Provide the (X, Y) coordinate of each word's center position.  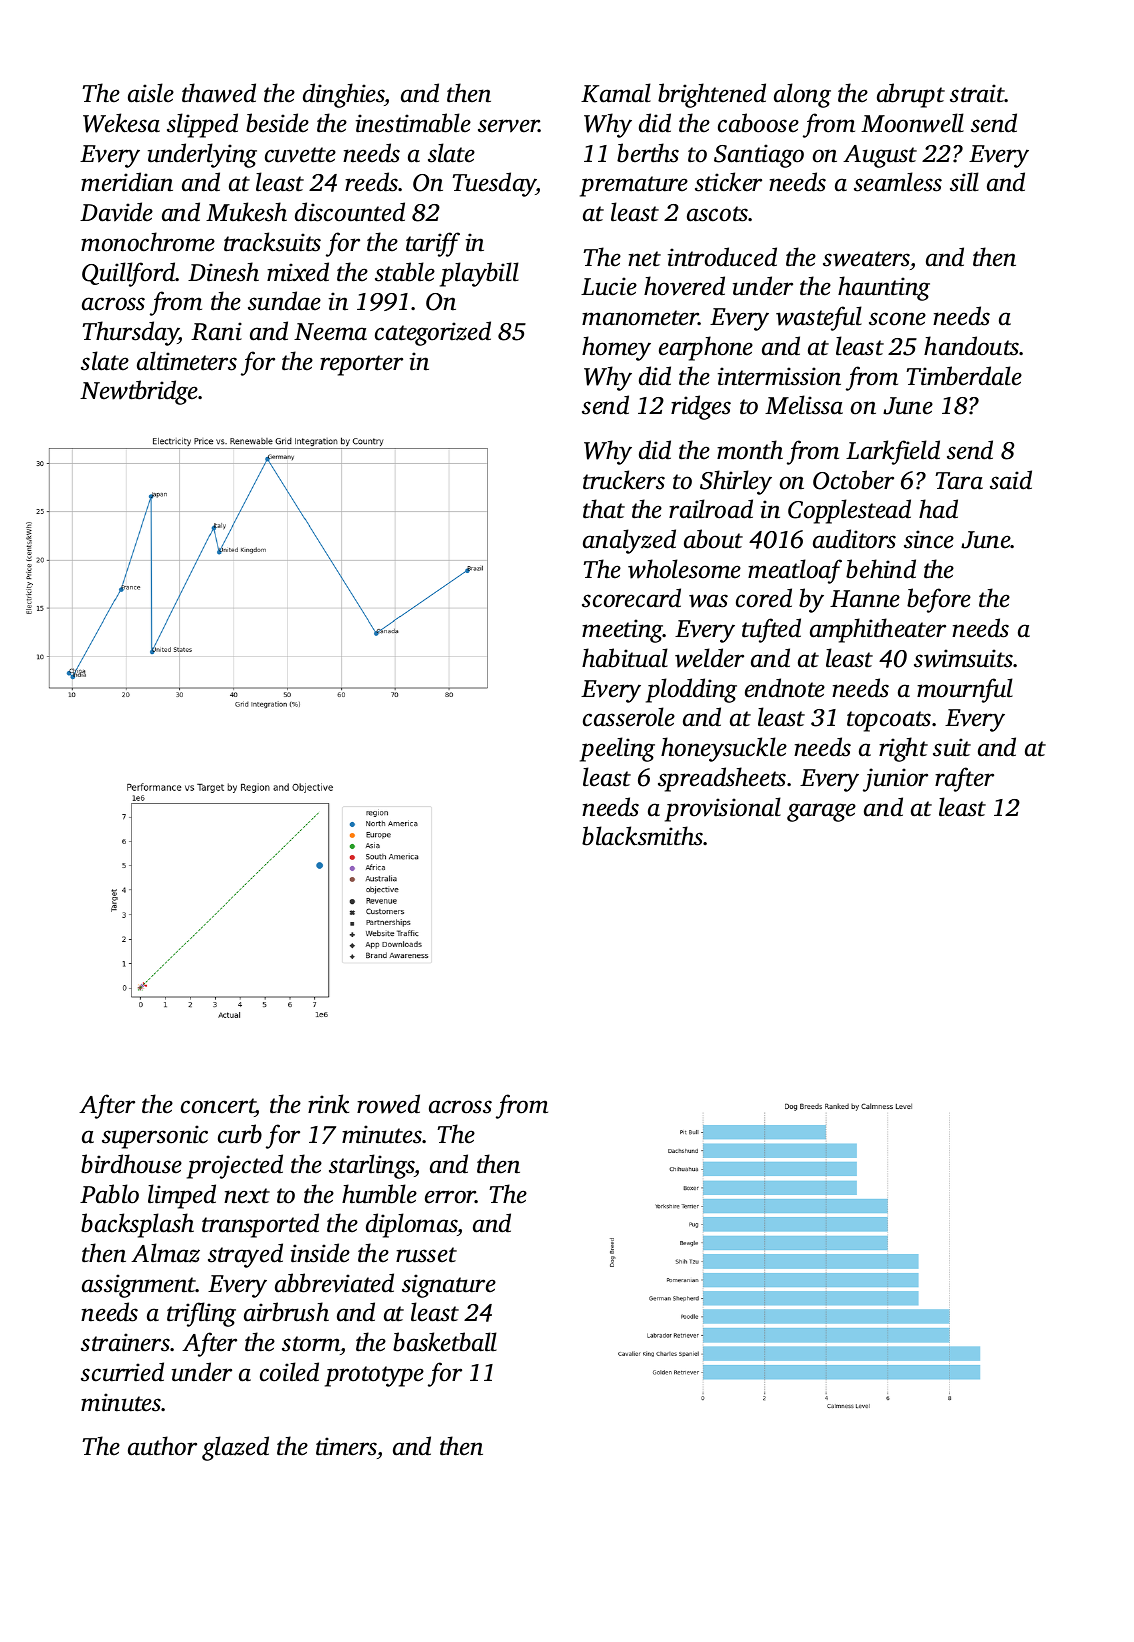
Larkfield (893, 452)
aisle (151, 93)
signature (449, 1286)
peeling (617, 749)
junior (895, 780)
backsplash (137, 1225)
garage (821, 812)
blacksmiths (642, 836)
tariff (433, 244)
